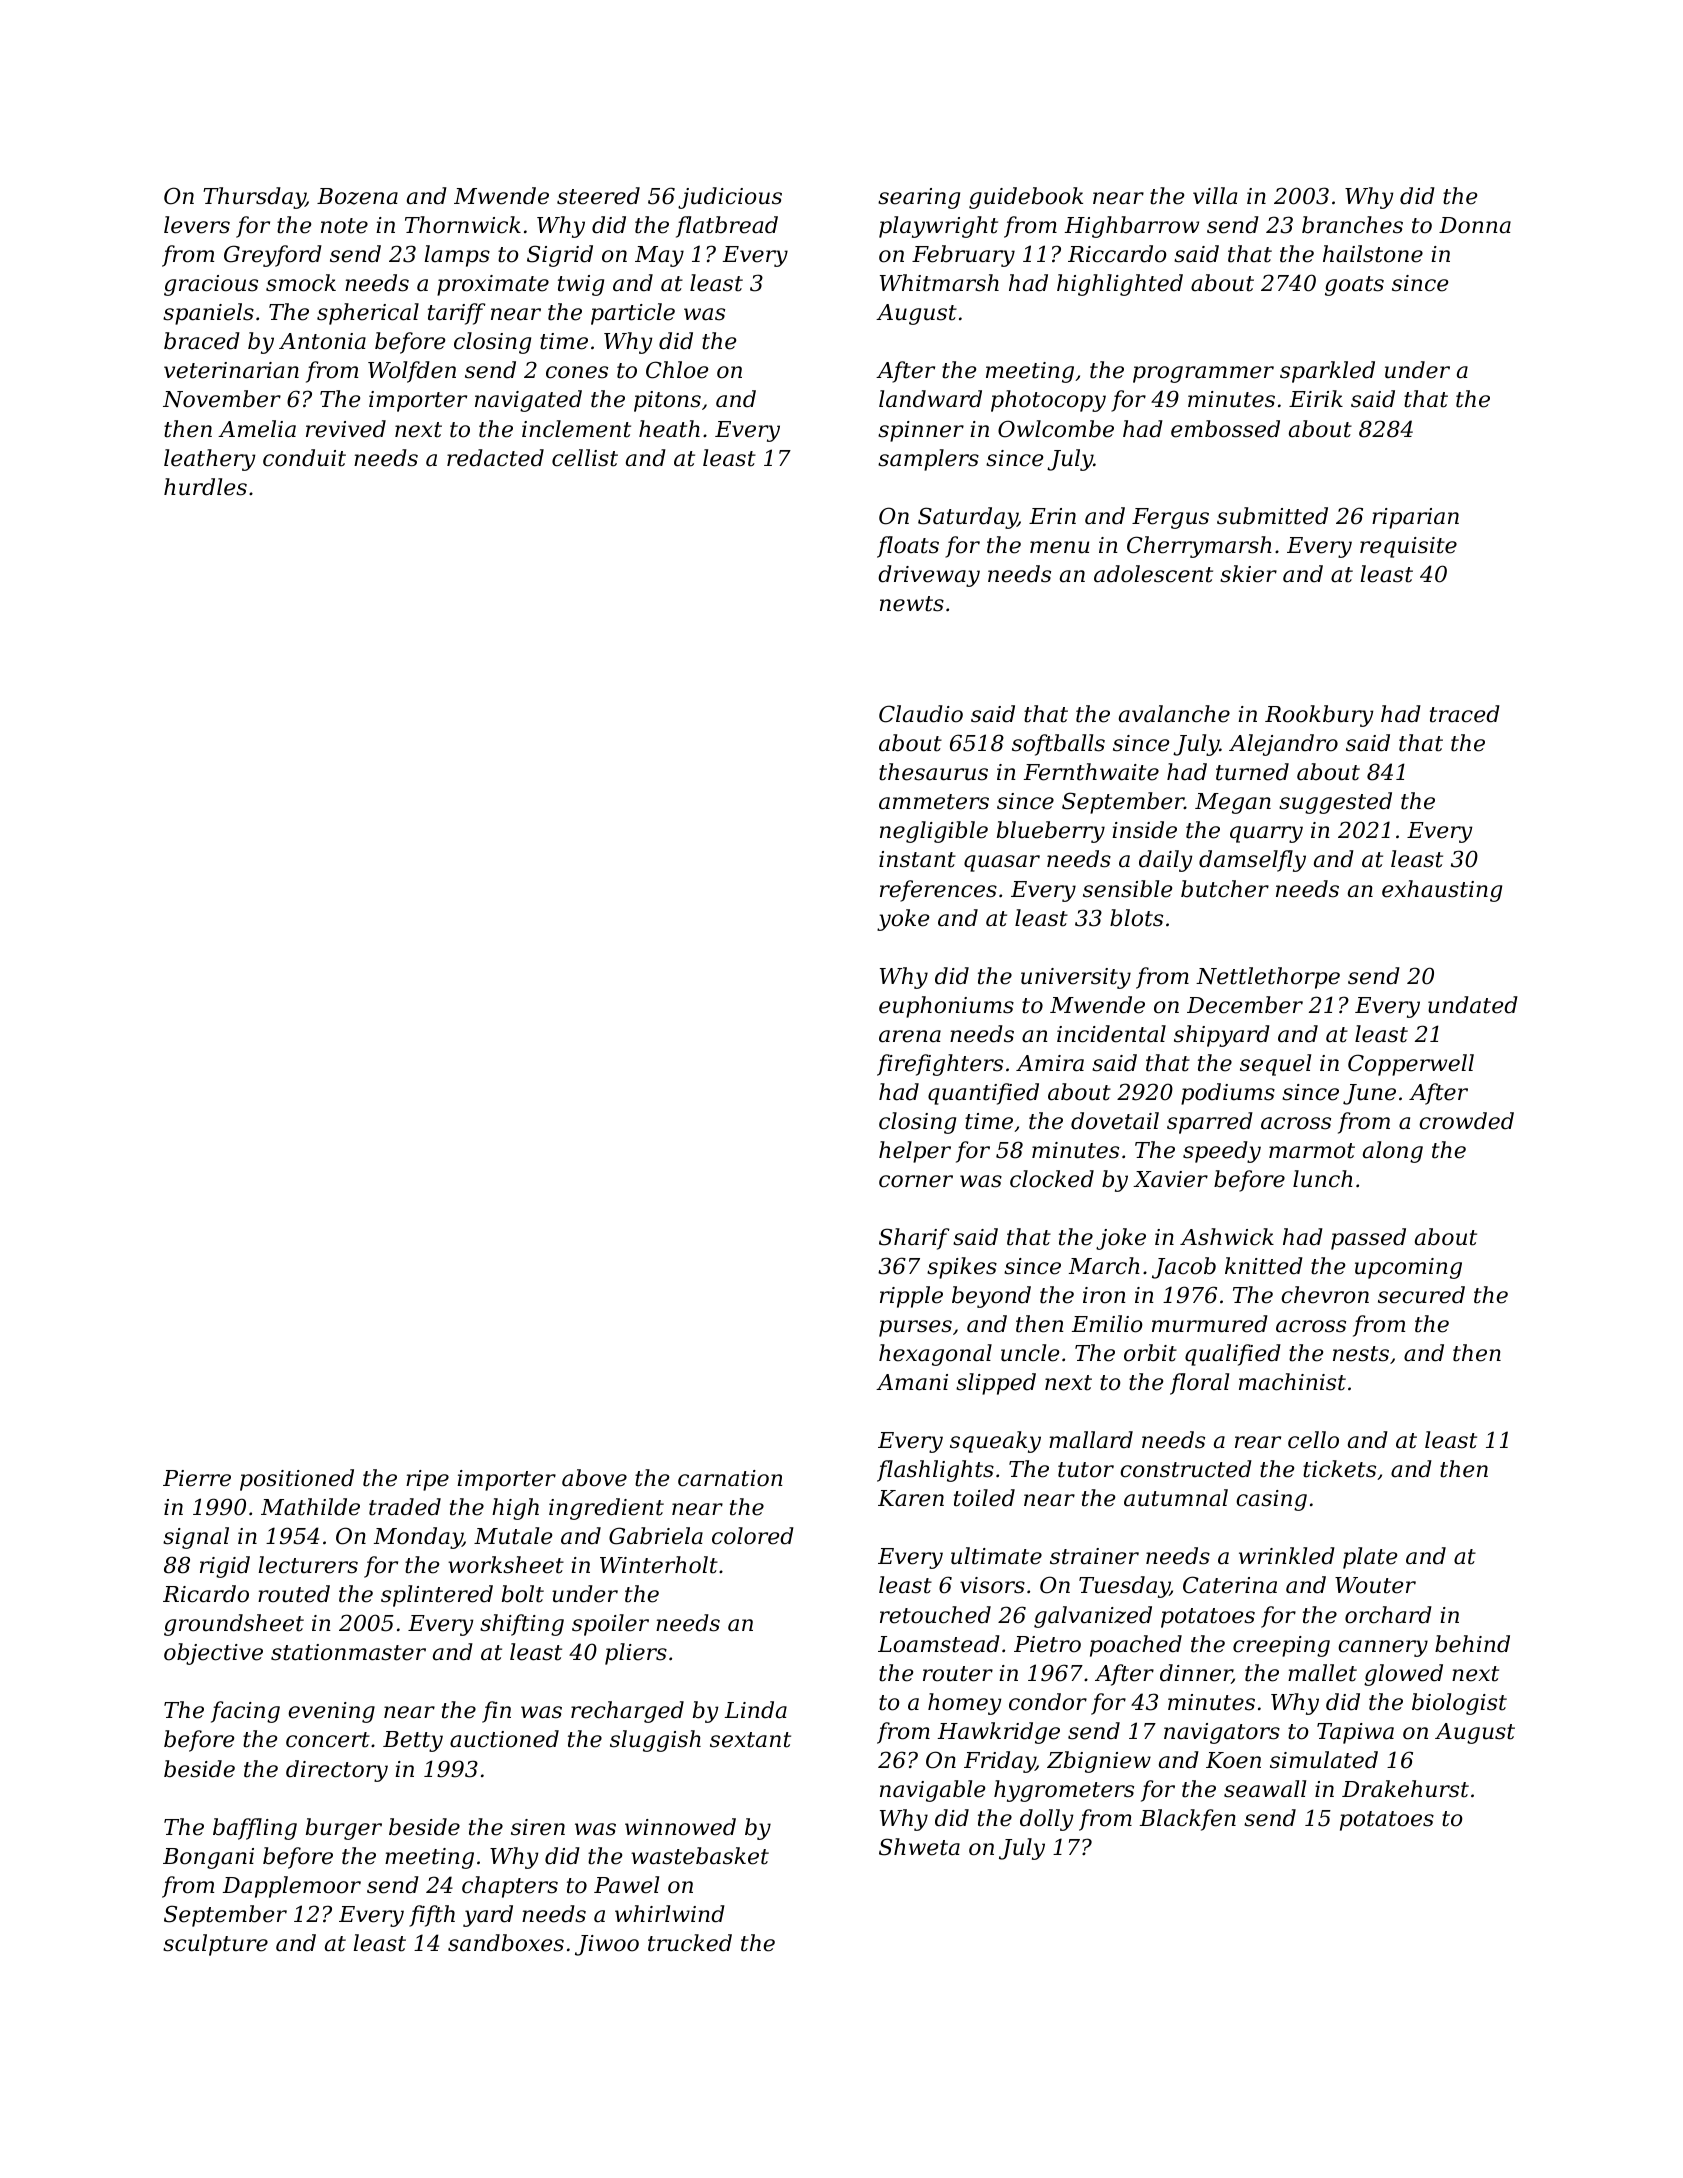 The image size is (1683, 2178). I want to click on villa, so click(1215, 196).
